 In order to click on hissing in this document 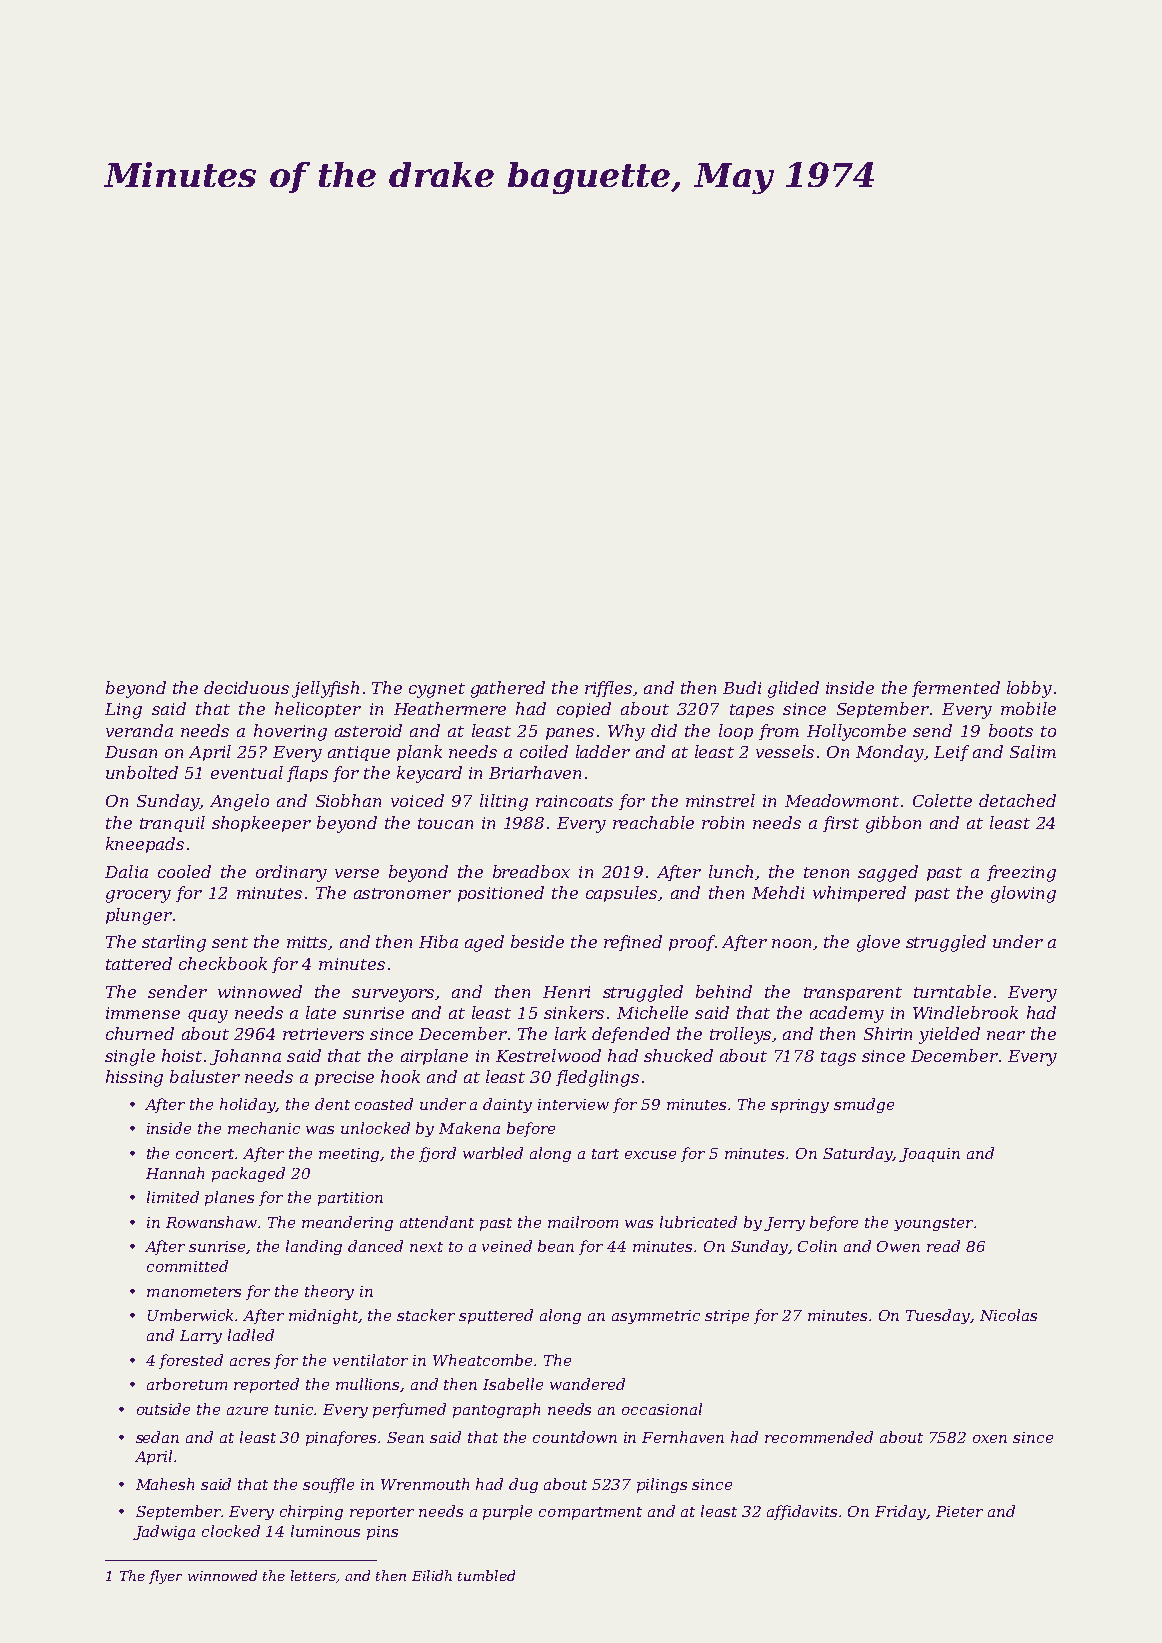, I will do `click(134, 1078)`.
